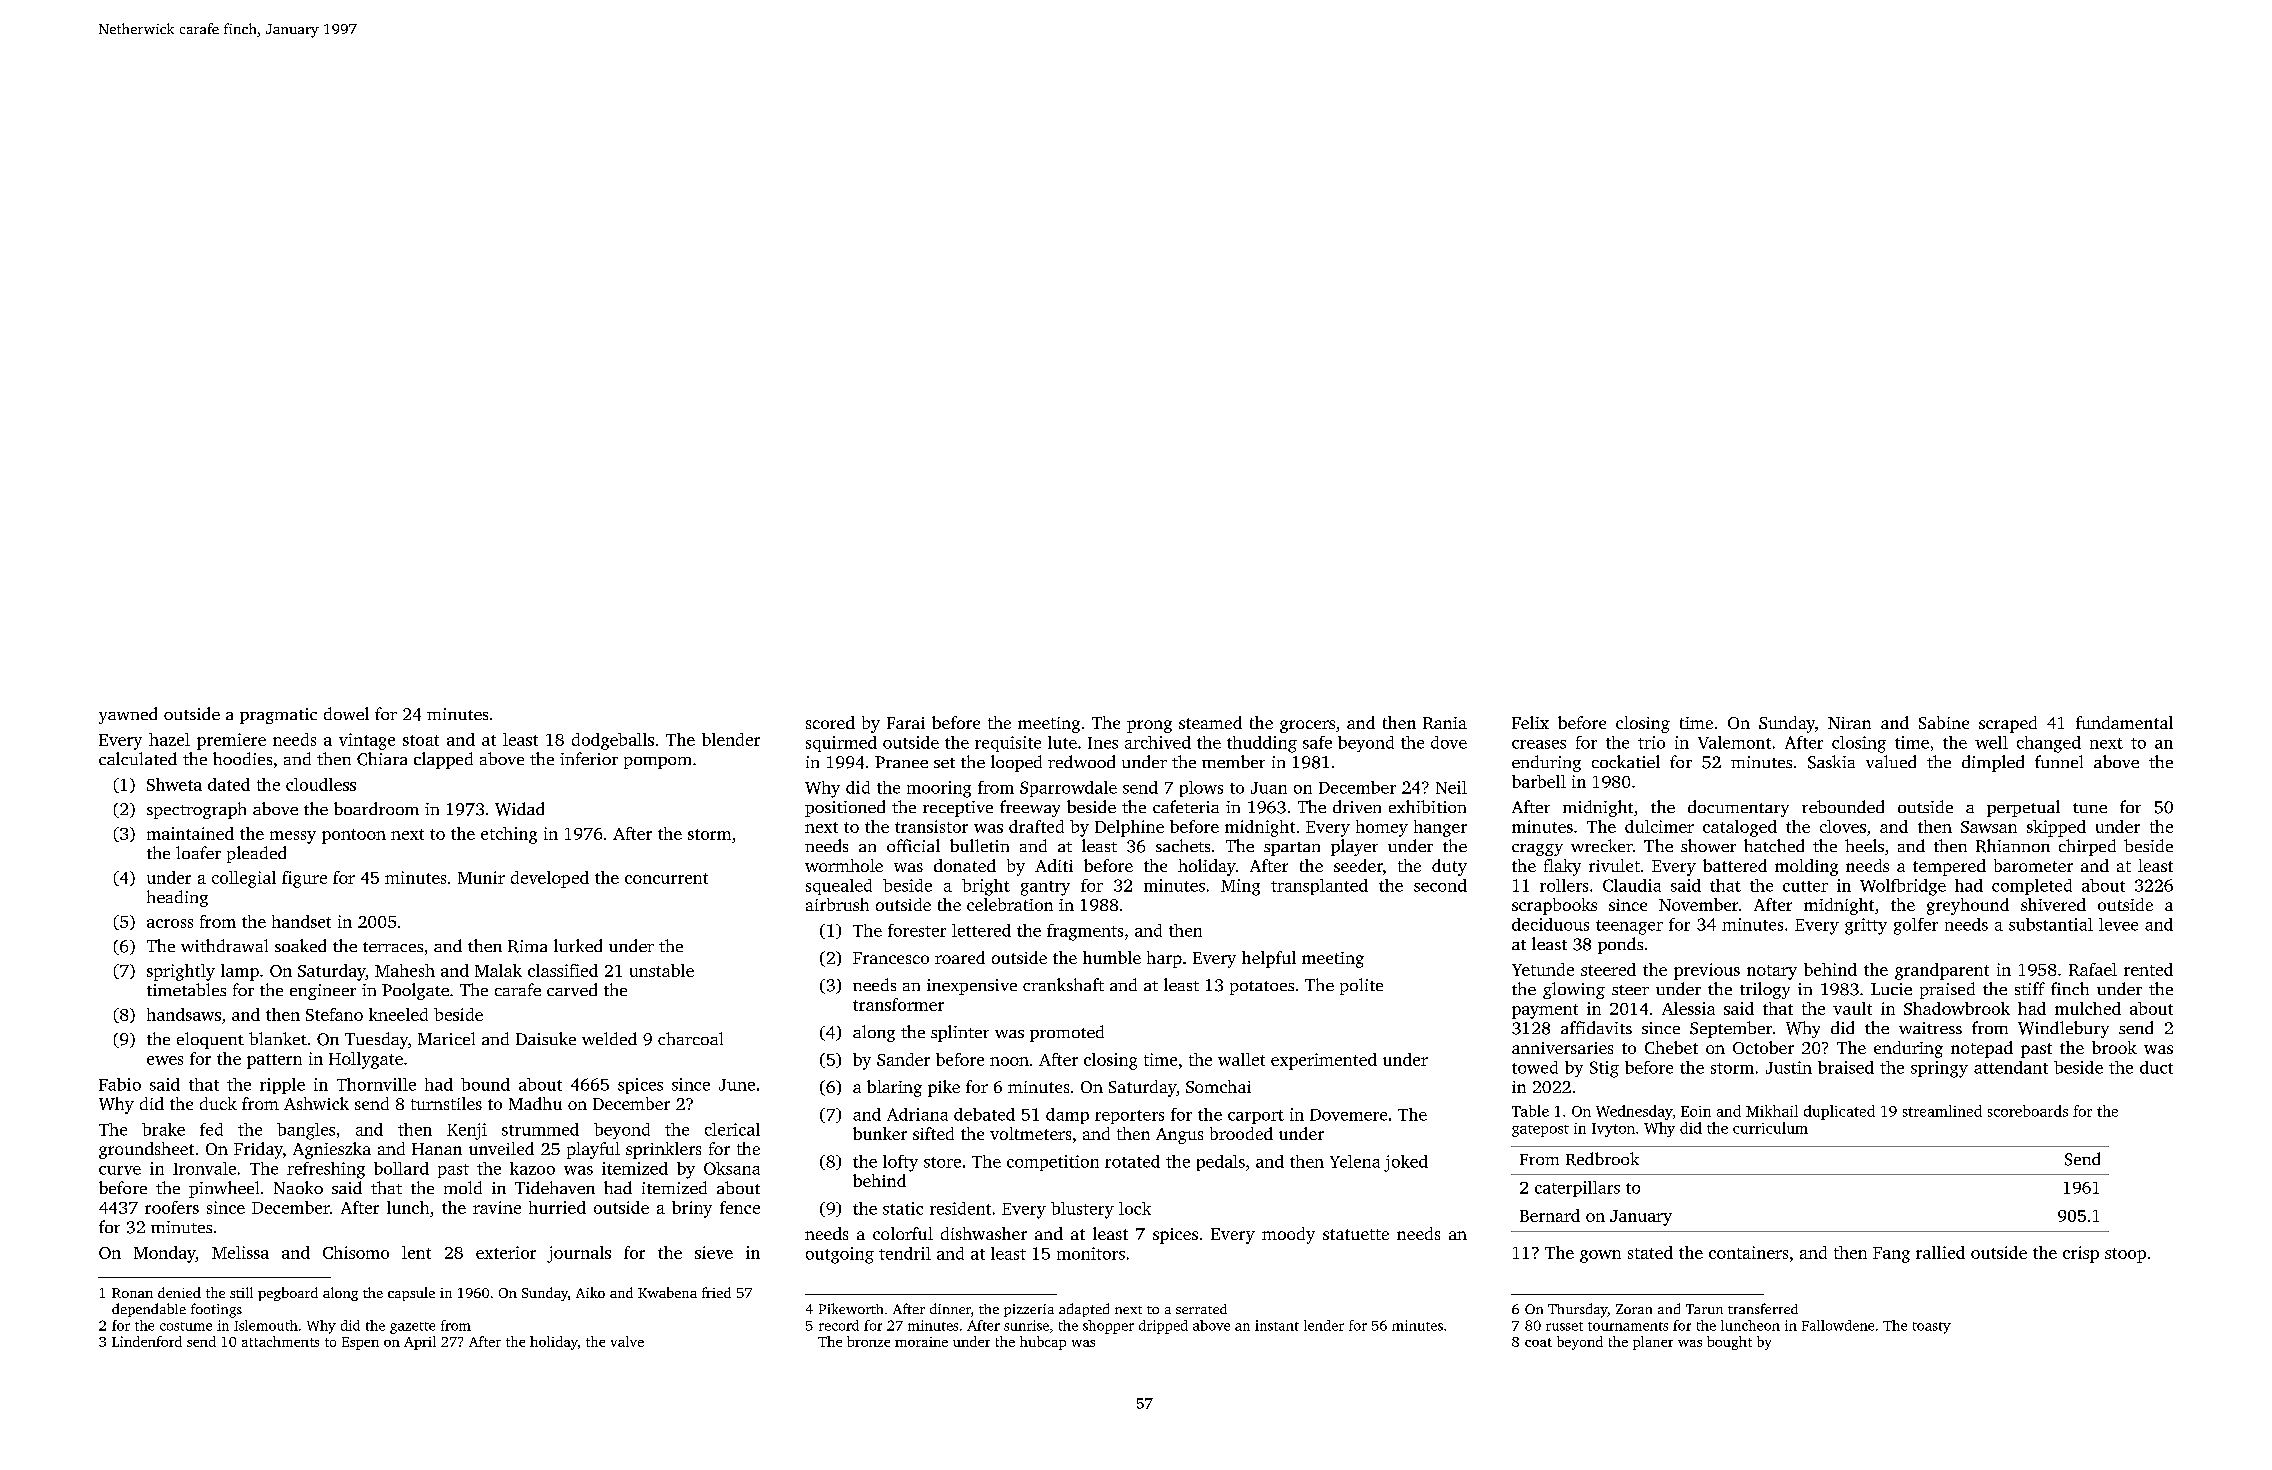 Image resolution: width=2272 pixels, height=1470 pixels. What do you see at coordinates (1770, 1128) in the screenshot?
I see `curriculum` at bounding box center [1770, 1128].
